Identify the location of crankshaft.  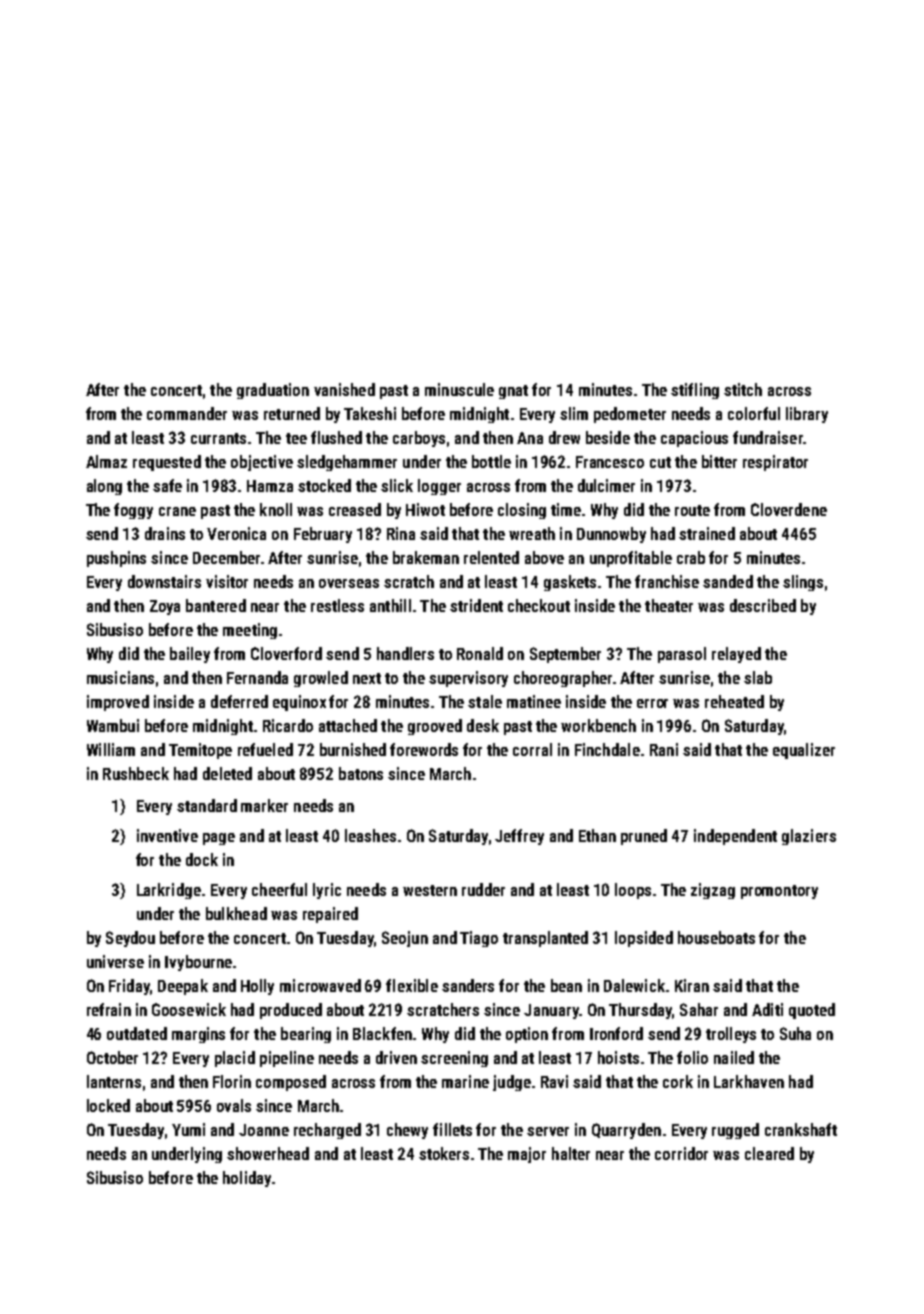
(801, 1129).
